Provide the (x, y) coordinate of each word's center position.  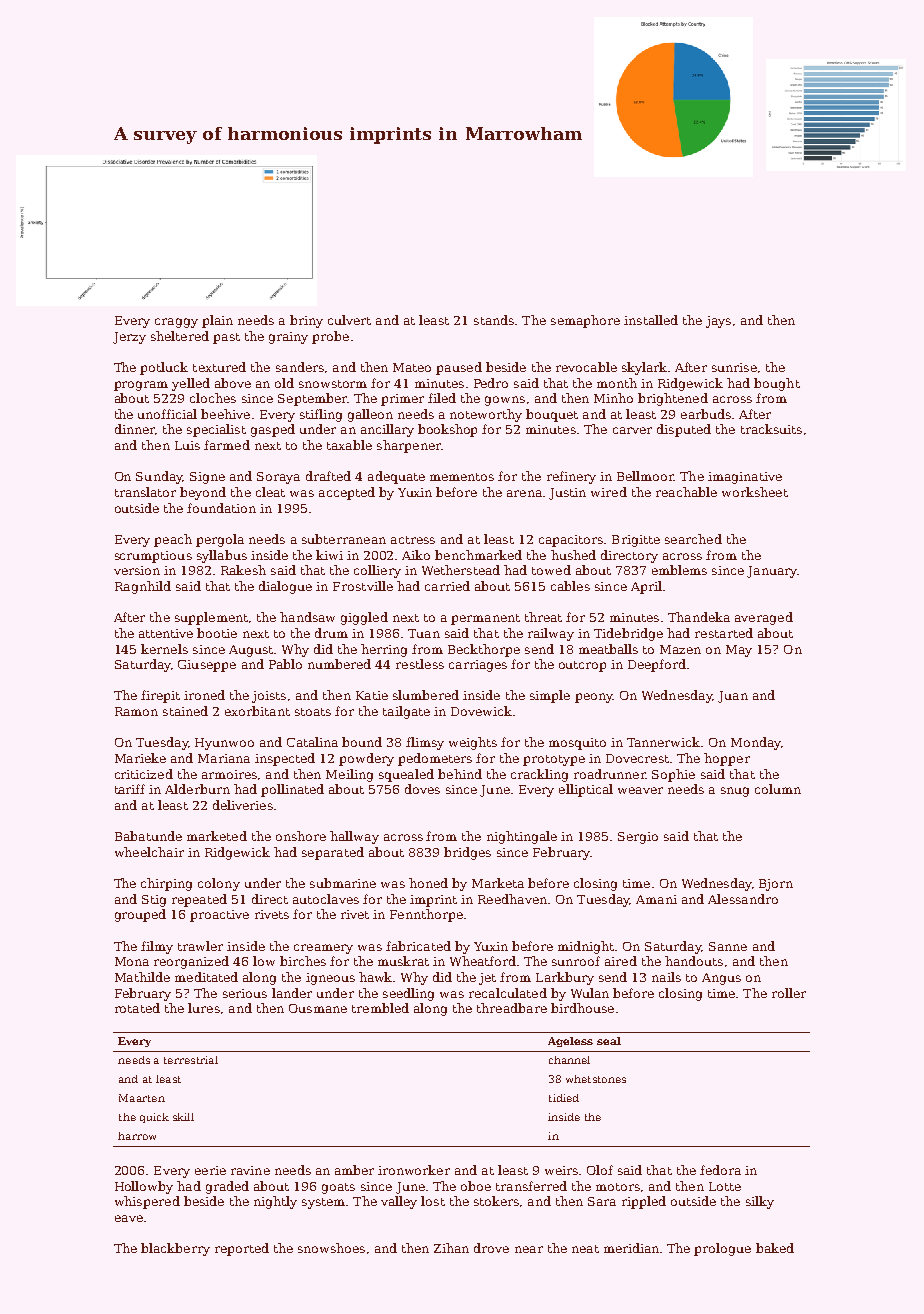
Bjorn (776, 885)
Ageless (570, 1042)
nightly (275, 1202)
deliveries (243, 805)
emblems (679, 570)
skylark (644, 368)
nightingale (522, 837)
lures (204, 1008)
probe (330, 337)
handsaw (307, 617)
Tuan (424, 633)
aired (621, 961)
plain (217, 321)
